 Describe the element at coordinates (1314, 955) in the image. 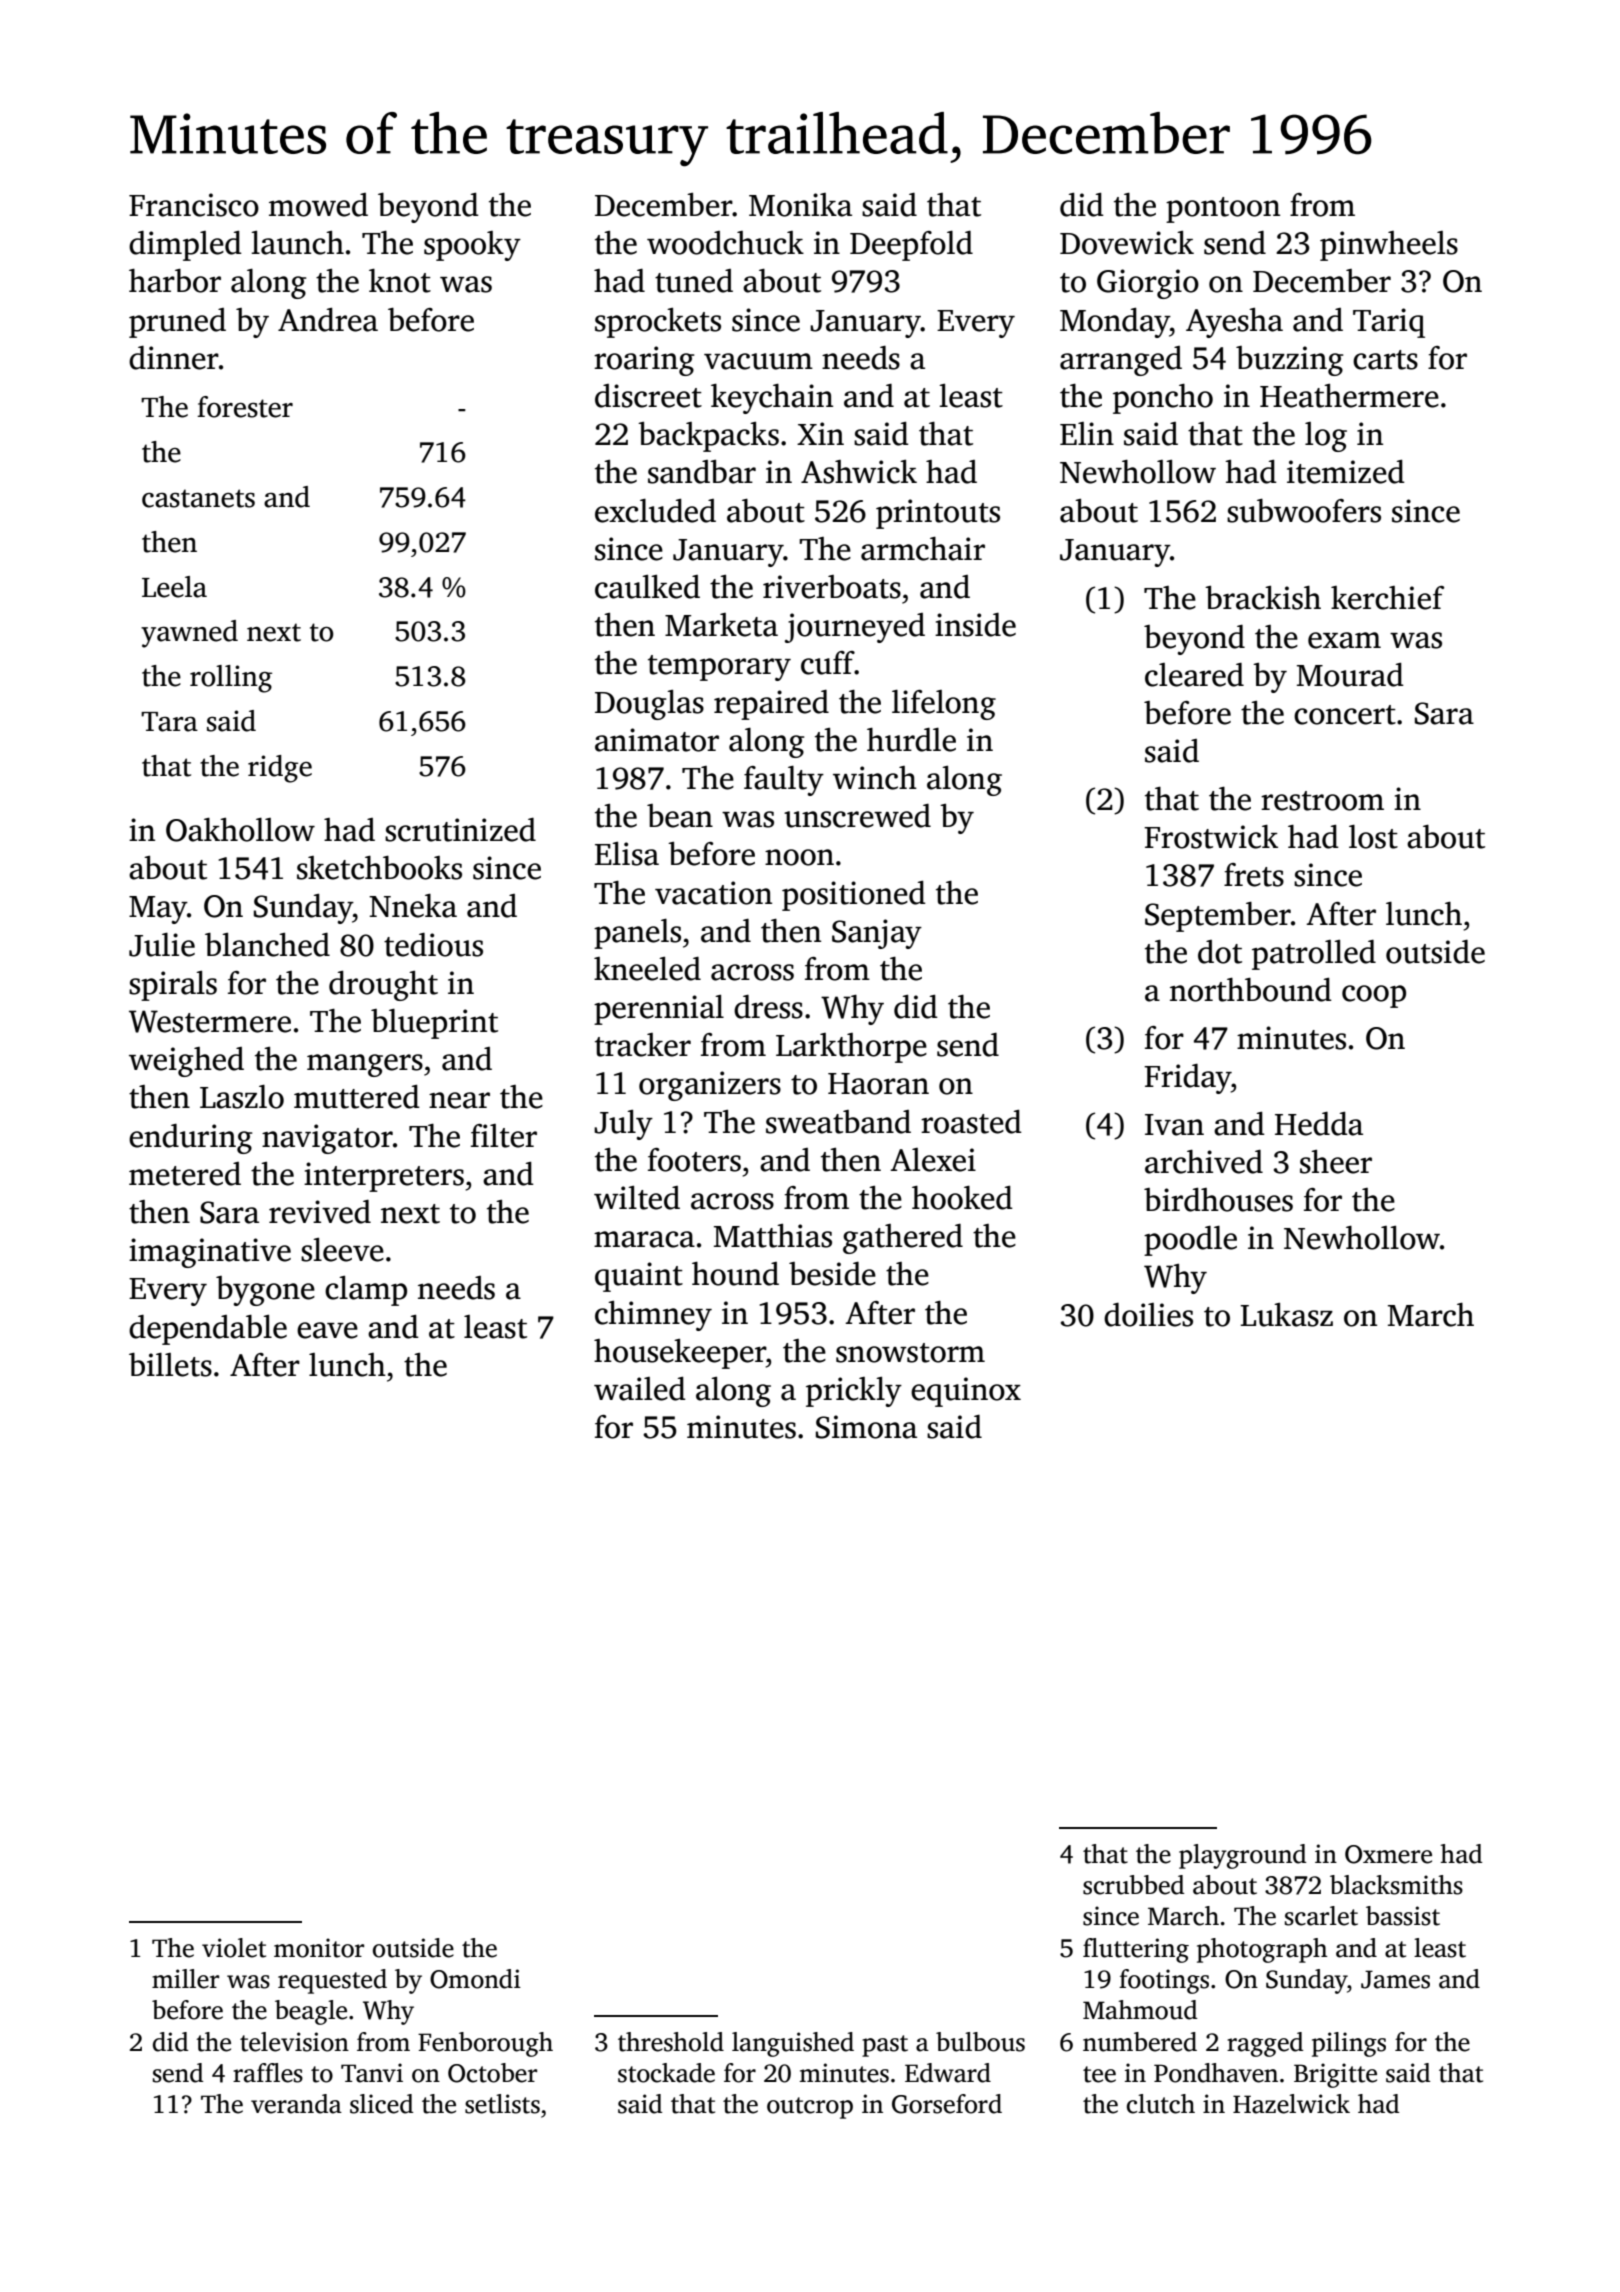

I see `patrolled` at that location.
